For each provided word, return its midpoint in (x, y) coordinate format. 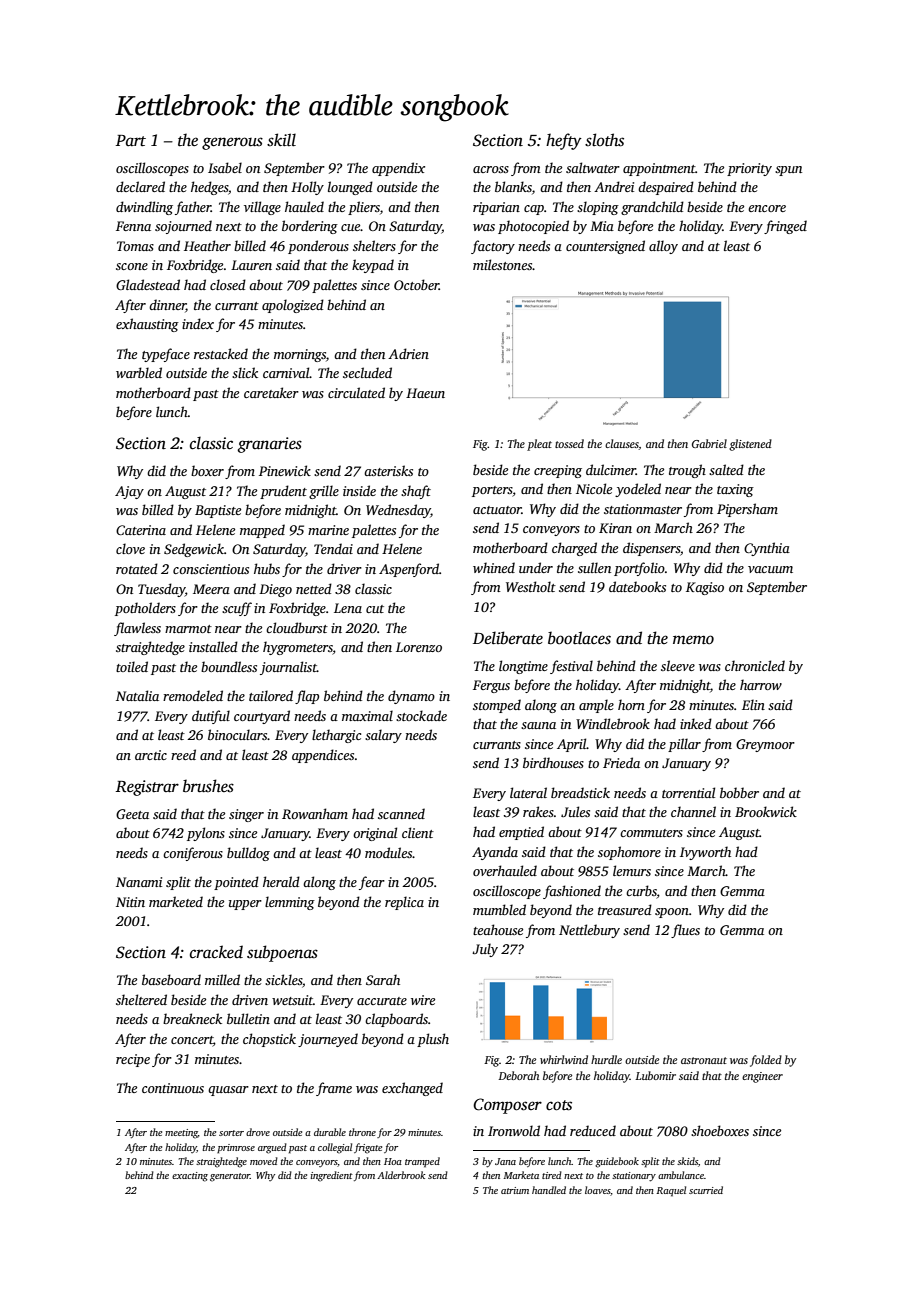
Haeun (425, 393)
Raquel (671, 1191)
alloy (663, 247)
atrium (515, 1190)
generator (230, 1177)
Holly (307, 188)
